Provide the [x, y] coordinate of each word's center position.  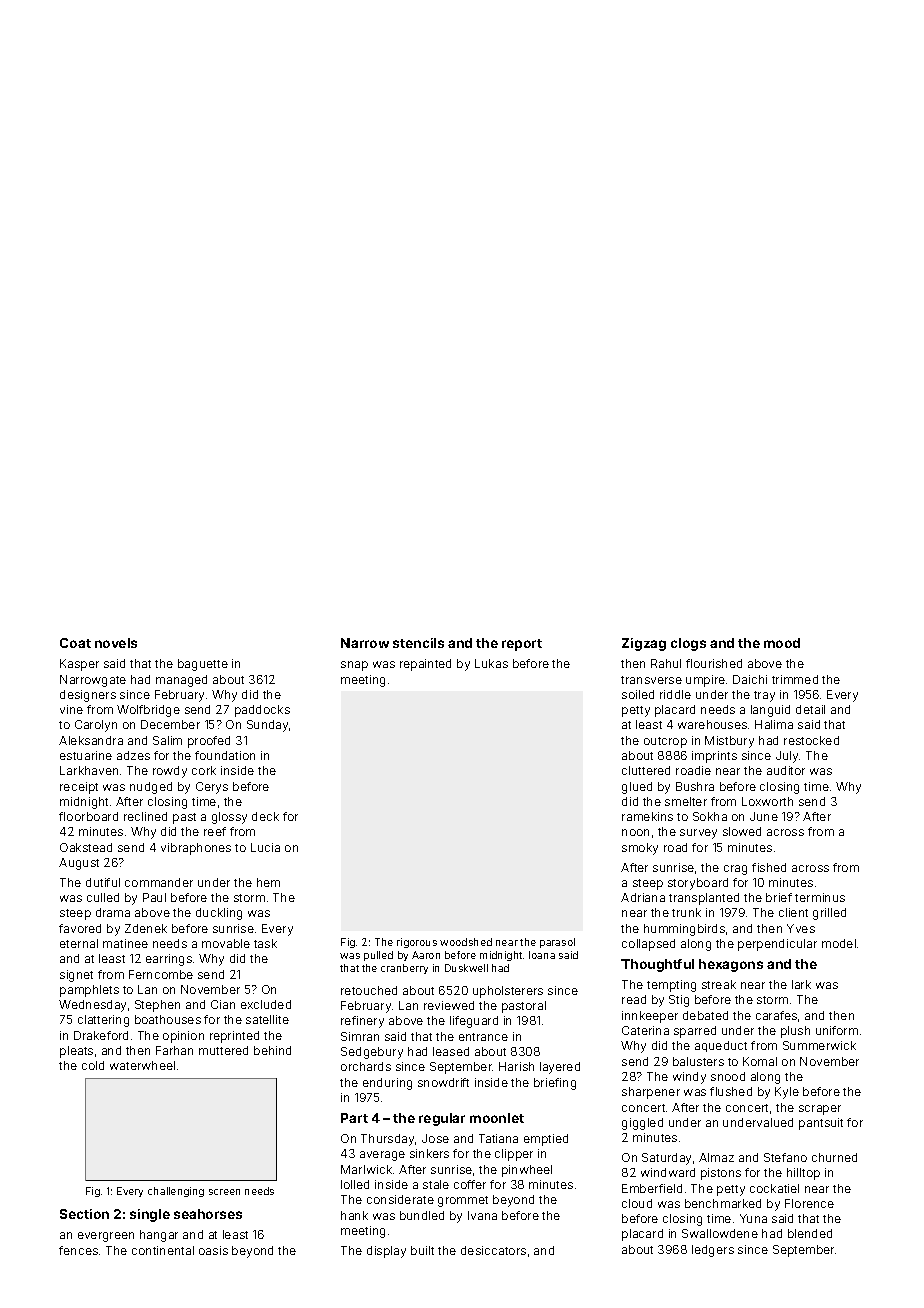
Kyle [787, 1093]
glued [637, 788]
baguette [203, 665]
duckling [219, 914]
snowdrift [443, 1082]
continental [163, 1250]
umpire [705, 681]
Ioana [542, 955]
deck [265, 816]
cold [93, 1065]
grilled [829, 914]
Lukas [491, 663]
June [764, 816]
